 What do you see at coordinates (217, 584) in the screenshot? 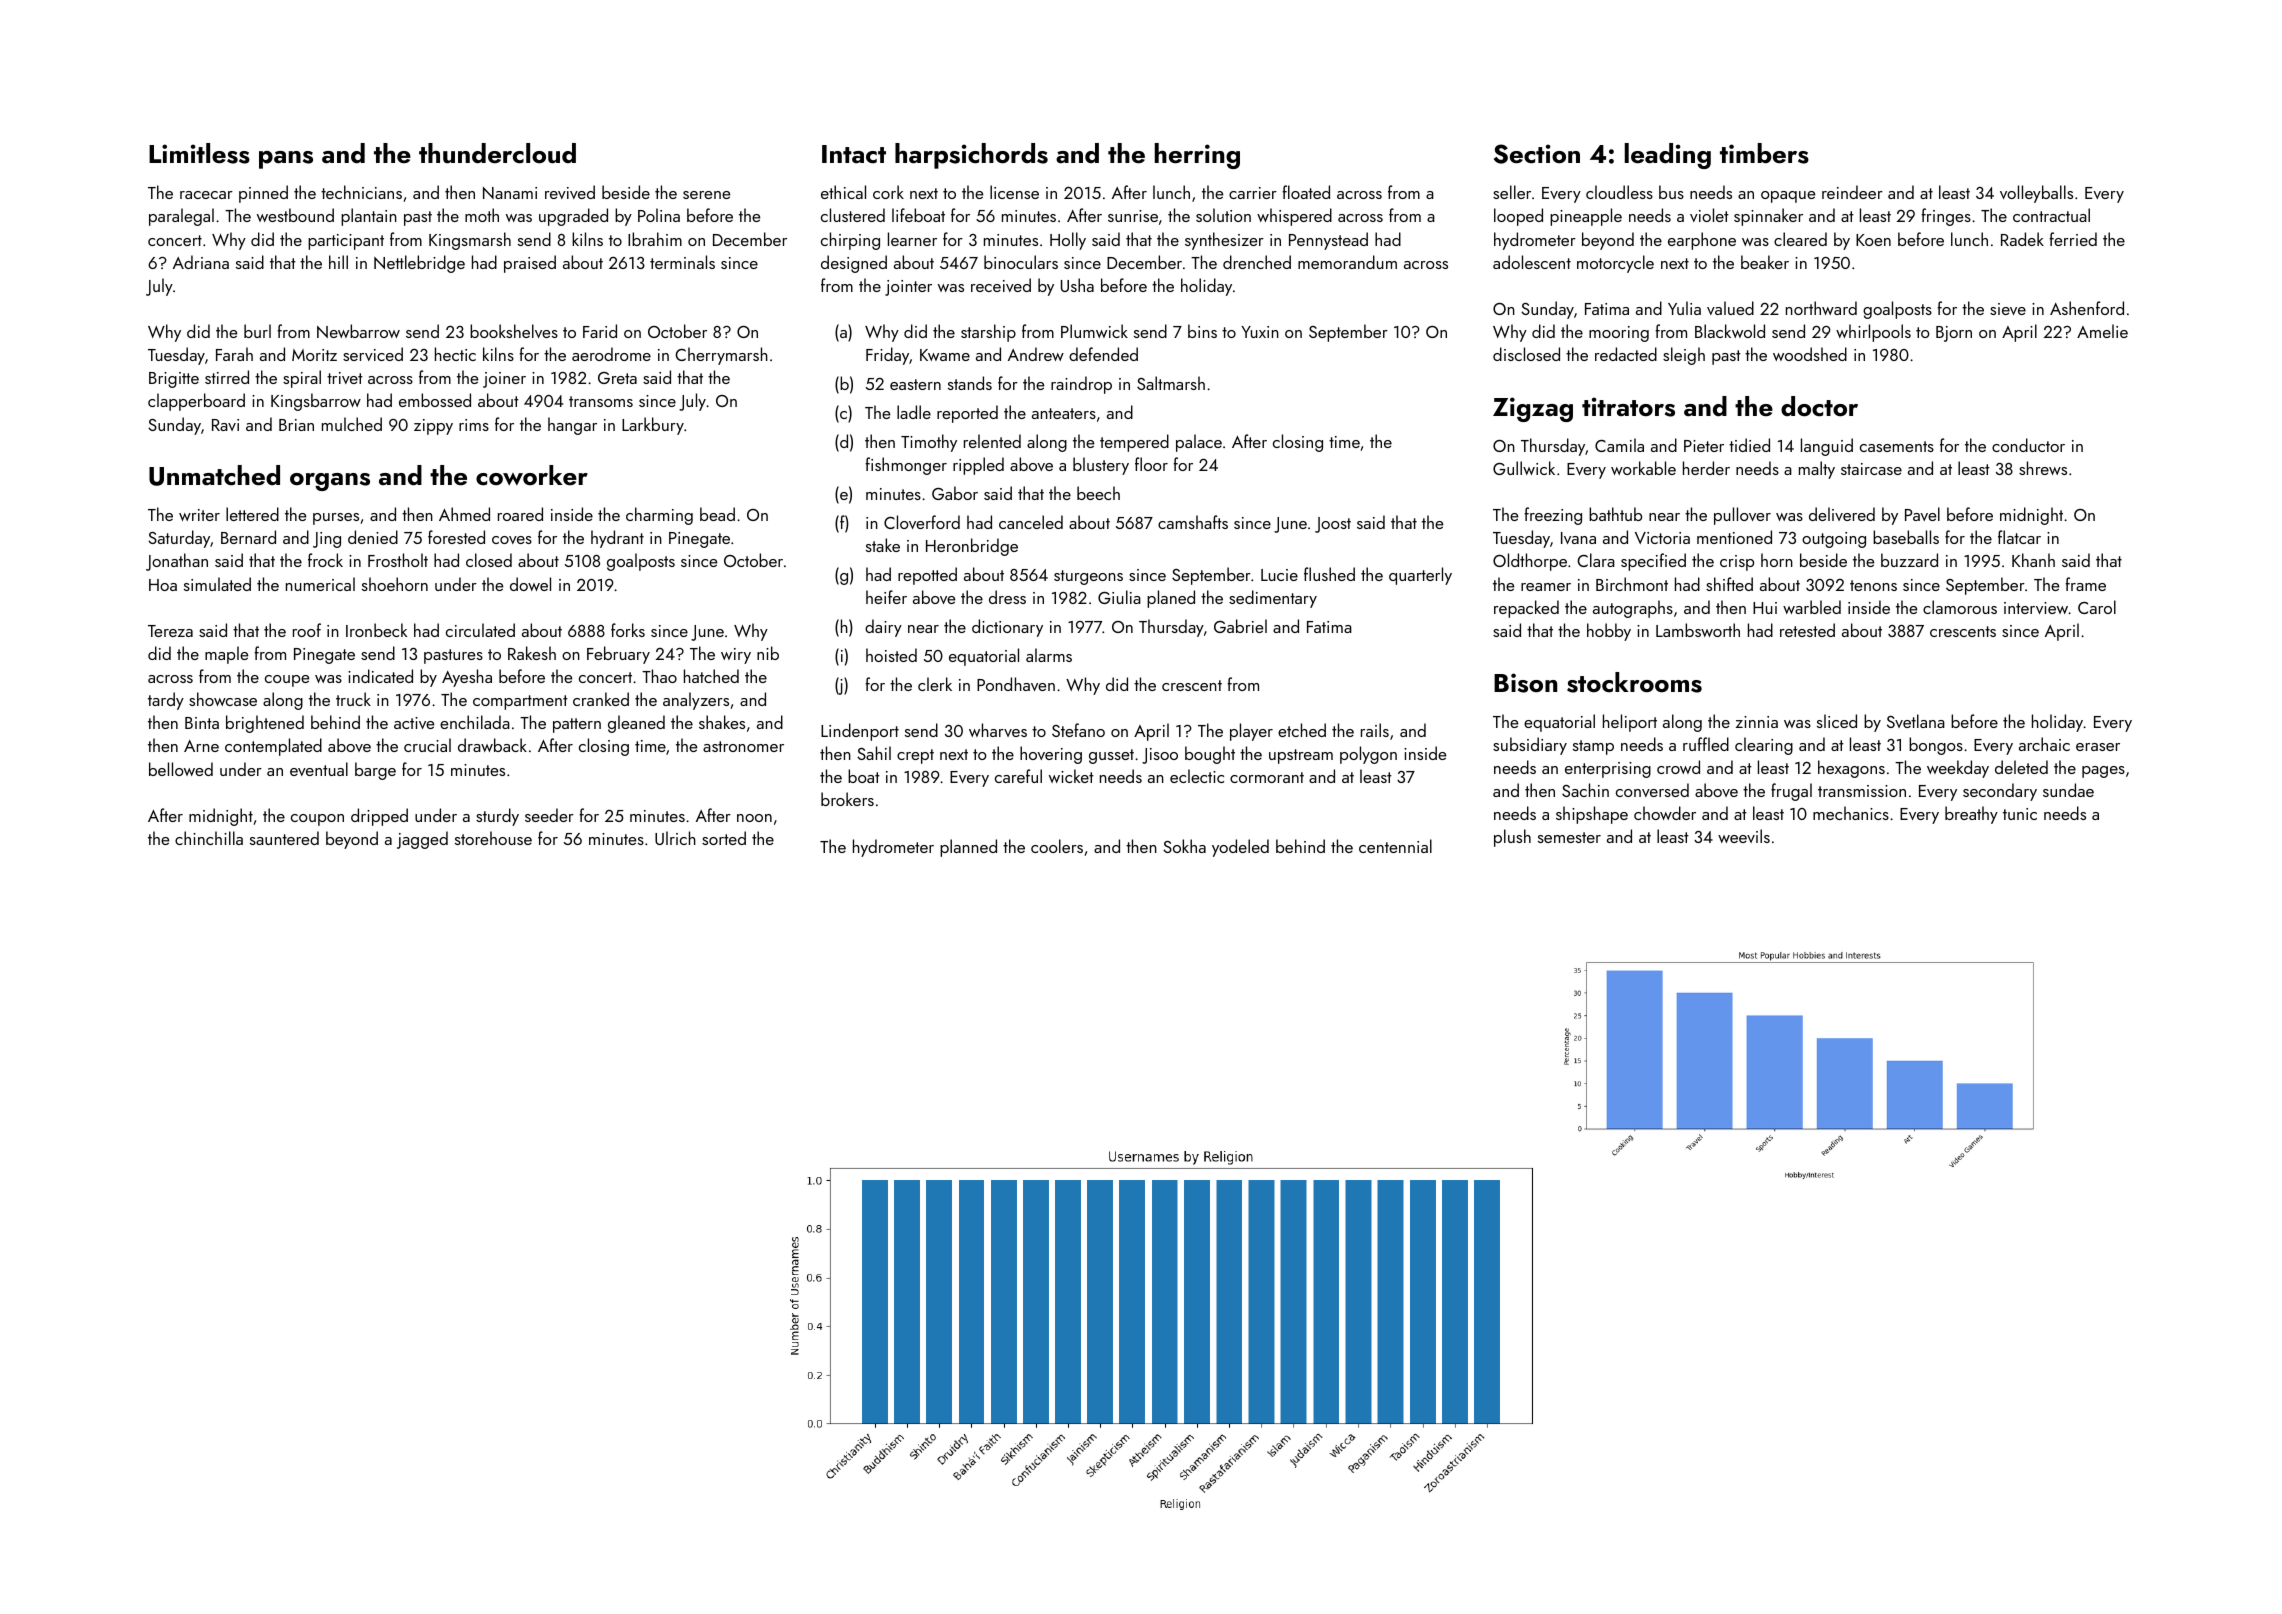
I see `simulated` at bounding box center [217, 584].
